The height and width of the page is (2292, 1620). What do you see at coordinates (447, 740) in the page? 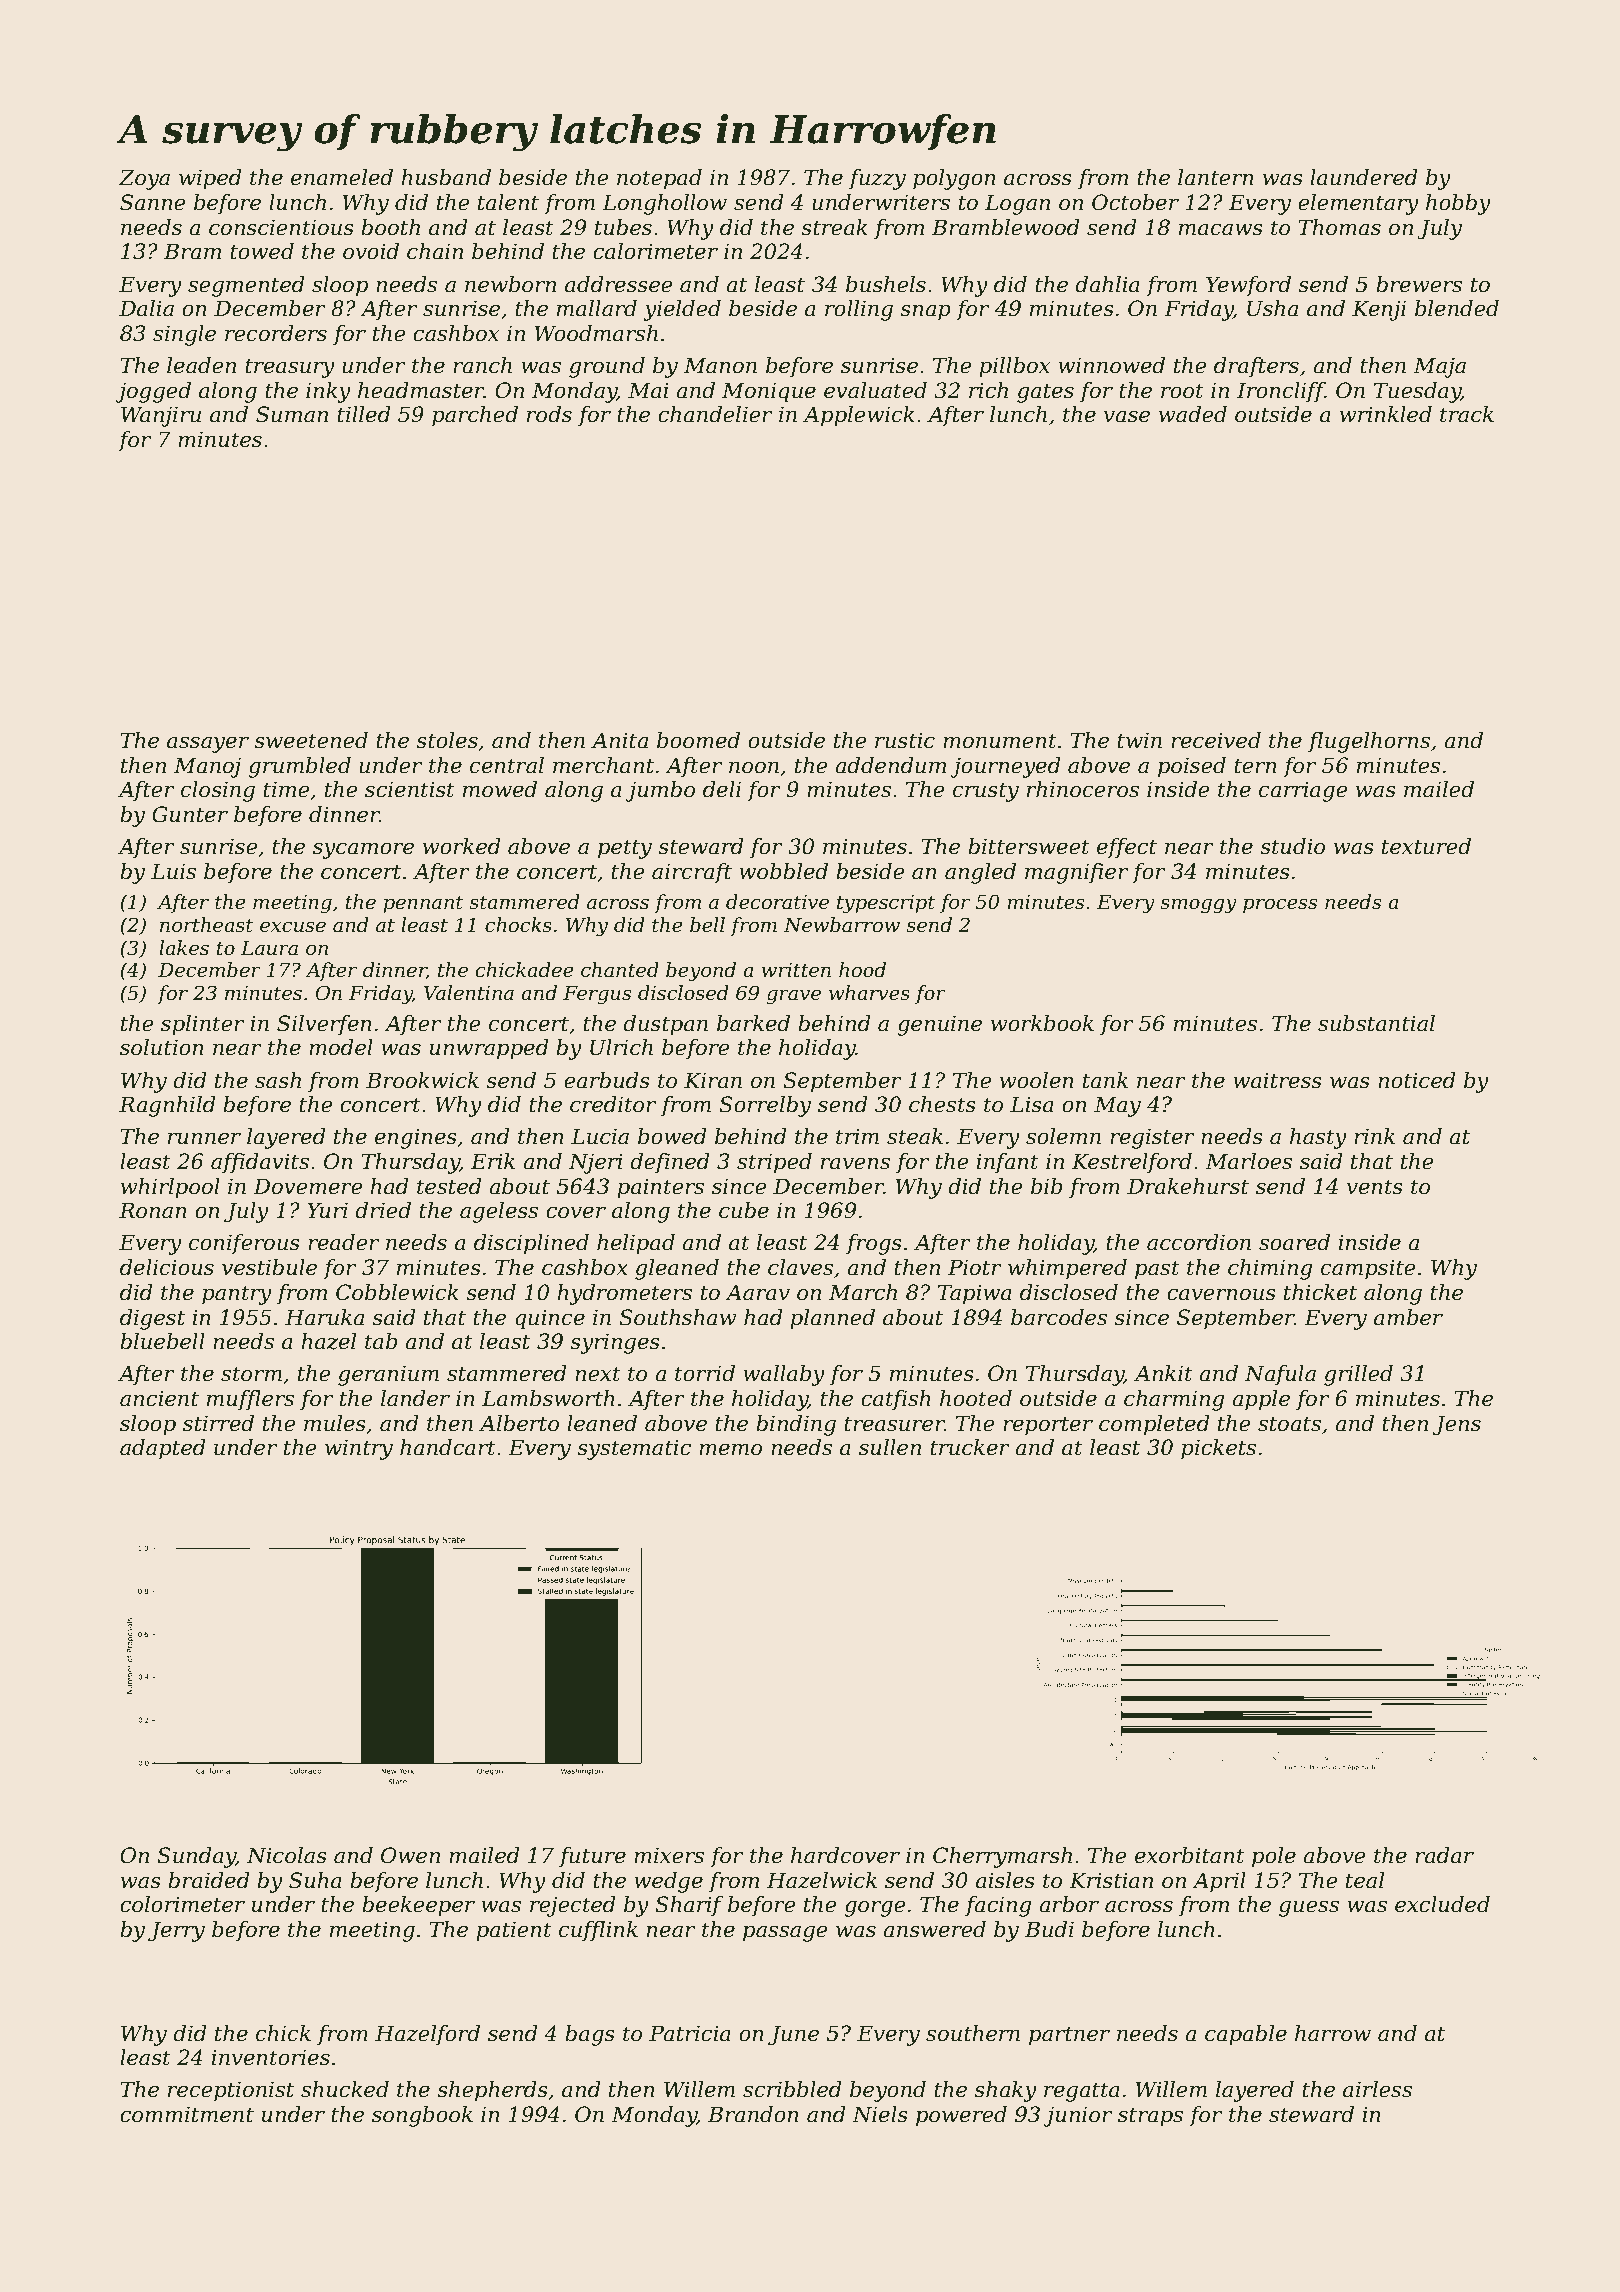
I see `stoles` at bounding box center [447, 740].
